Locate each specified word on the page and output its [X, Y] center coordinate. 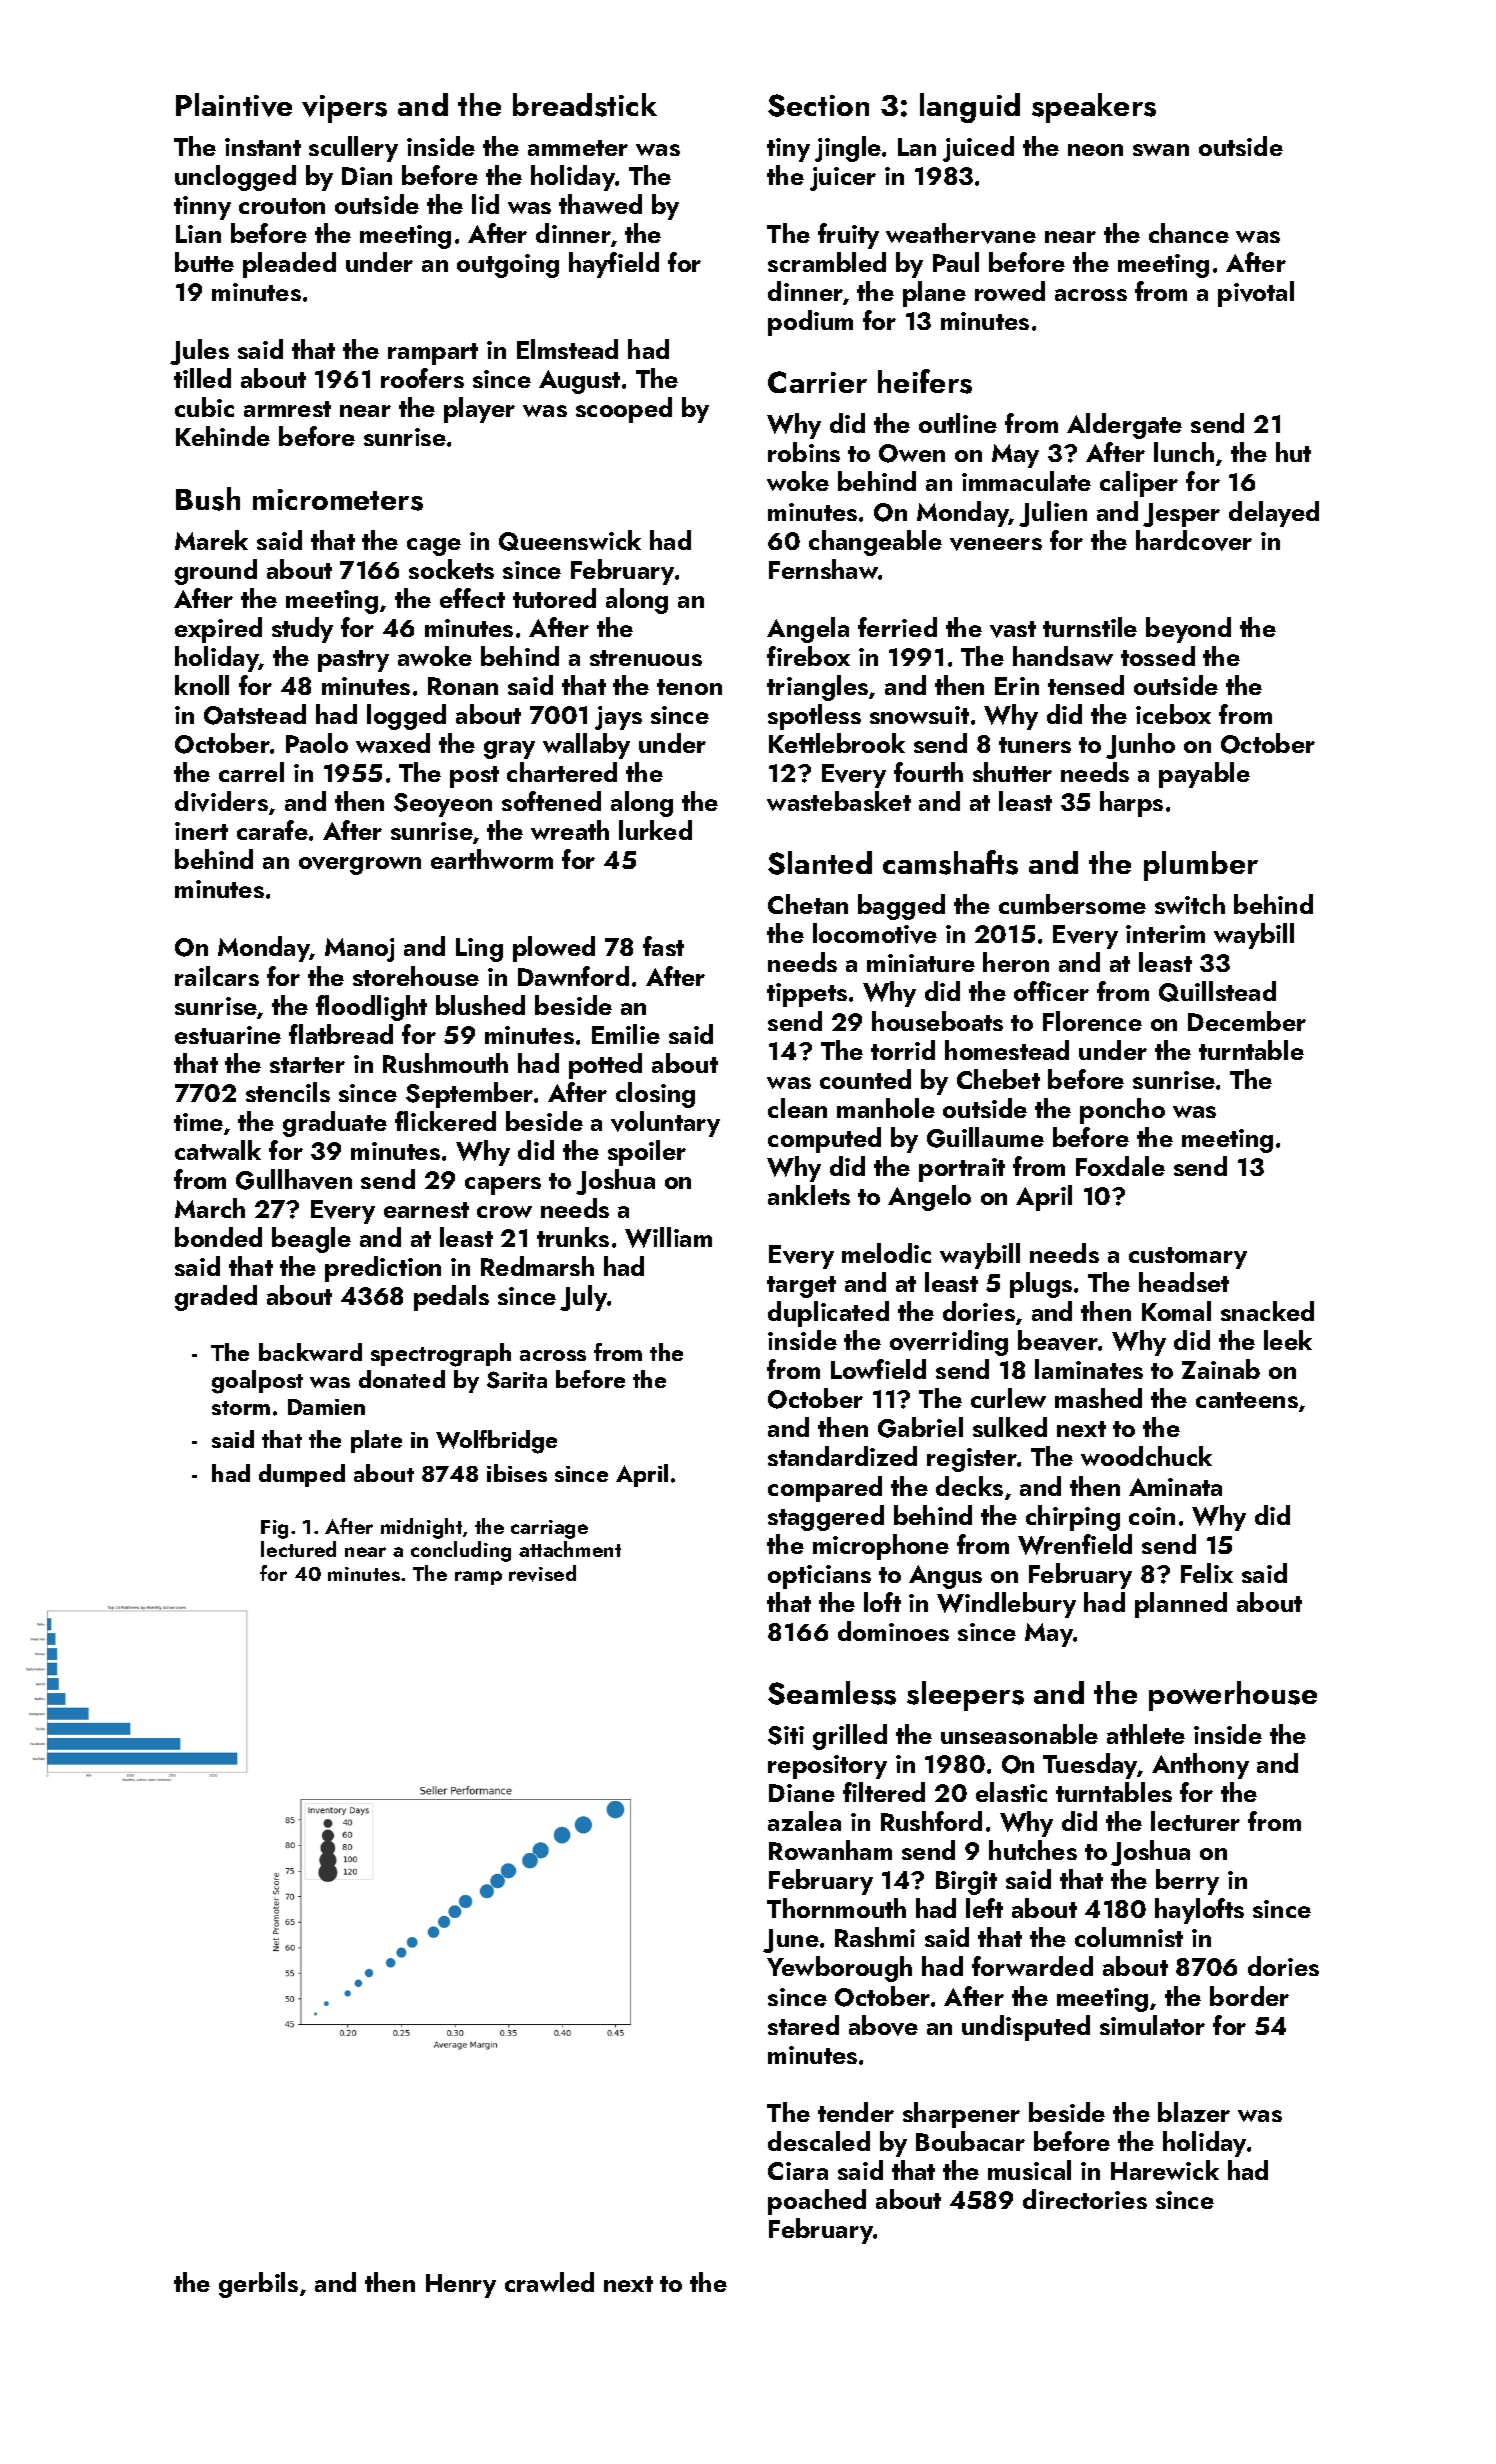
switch [1190, 904]
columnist [1129, 1937]
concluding [461, 1551]
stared [803, 2025]
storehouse [416, 976]
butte [204, 262]
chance [1189, 233]
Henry [461, 2286]
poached [817, 2202]
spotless [814, 717]
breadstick [585, 105]
